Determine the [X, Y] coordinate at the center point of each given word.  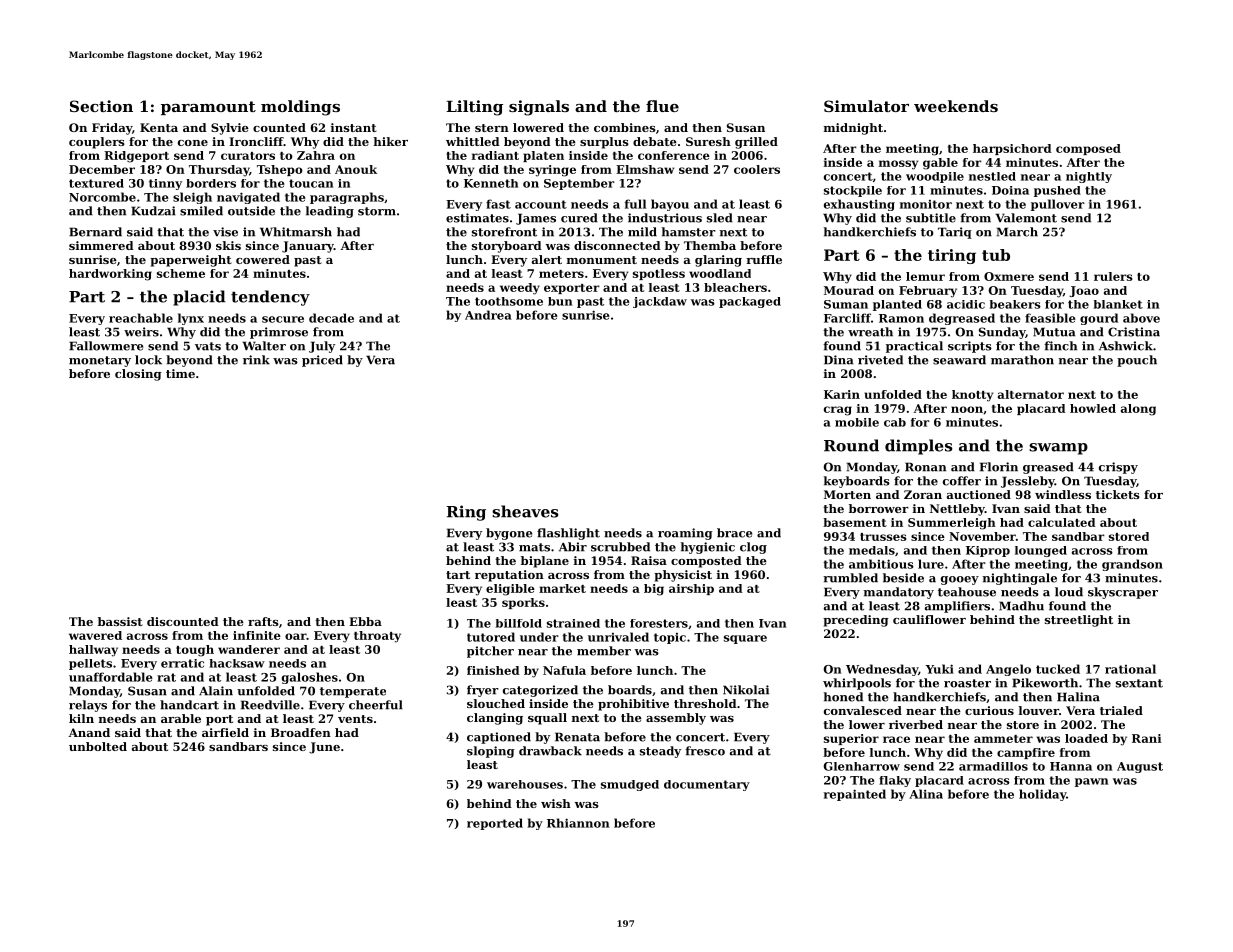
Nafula [564, 670]
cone [193, 143]
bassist [120, 621]
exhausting [859, 205]
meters [561, 274]
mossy [898, 165]
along [1138, 410]
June [324, 748]
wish [556, 803]
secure [283, 319]
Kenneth [491, 183]
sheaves [525, 511]
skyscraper [1123, 593]
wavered [95, 635]
